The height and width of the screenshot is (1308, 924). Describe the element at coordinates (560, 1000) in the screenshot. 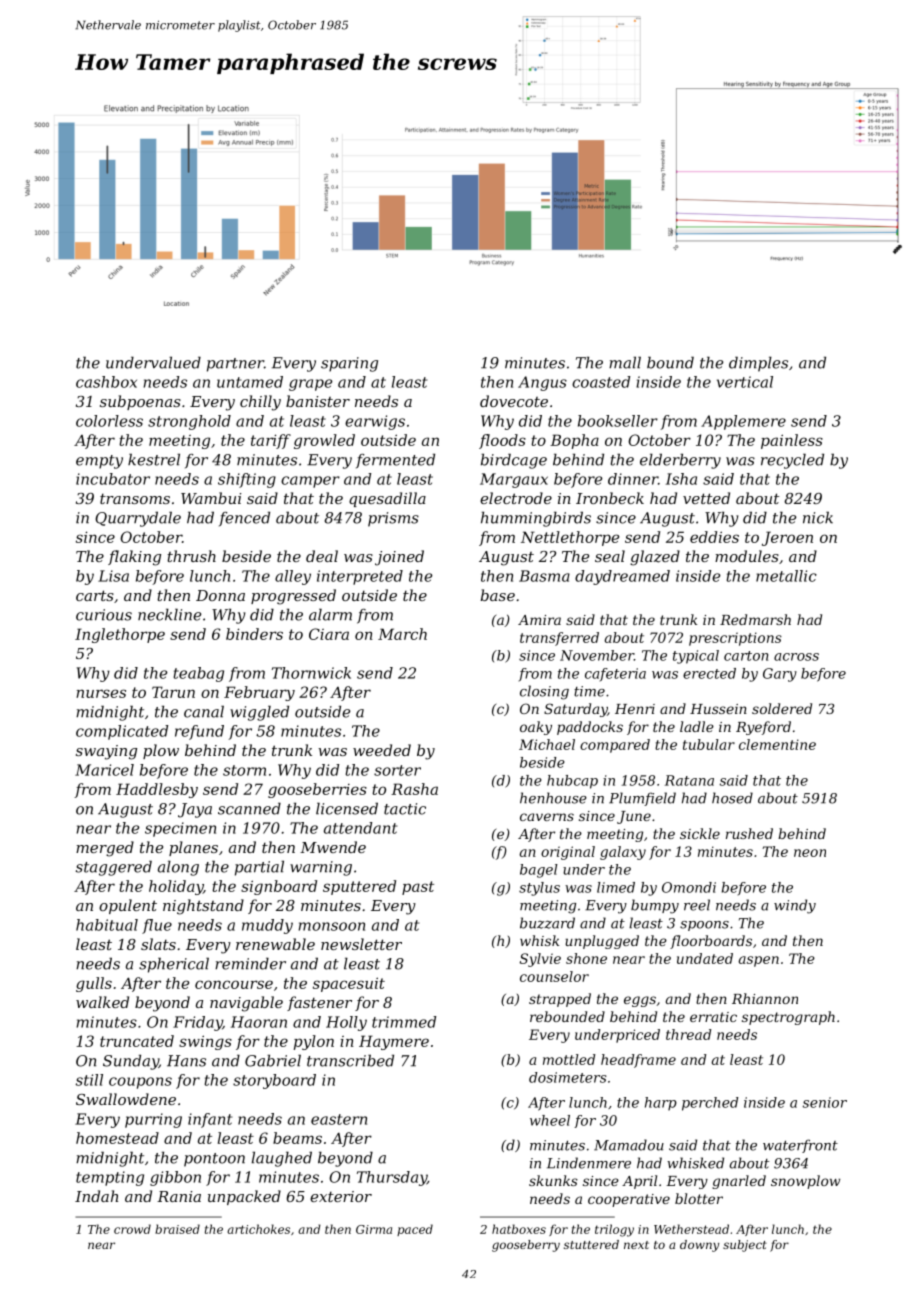

I see `strapped` at that location.
